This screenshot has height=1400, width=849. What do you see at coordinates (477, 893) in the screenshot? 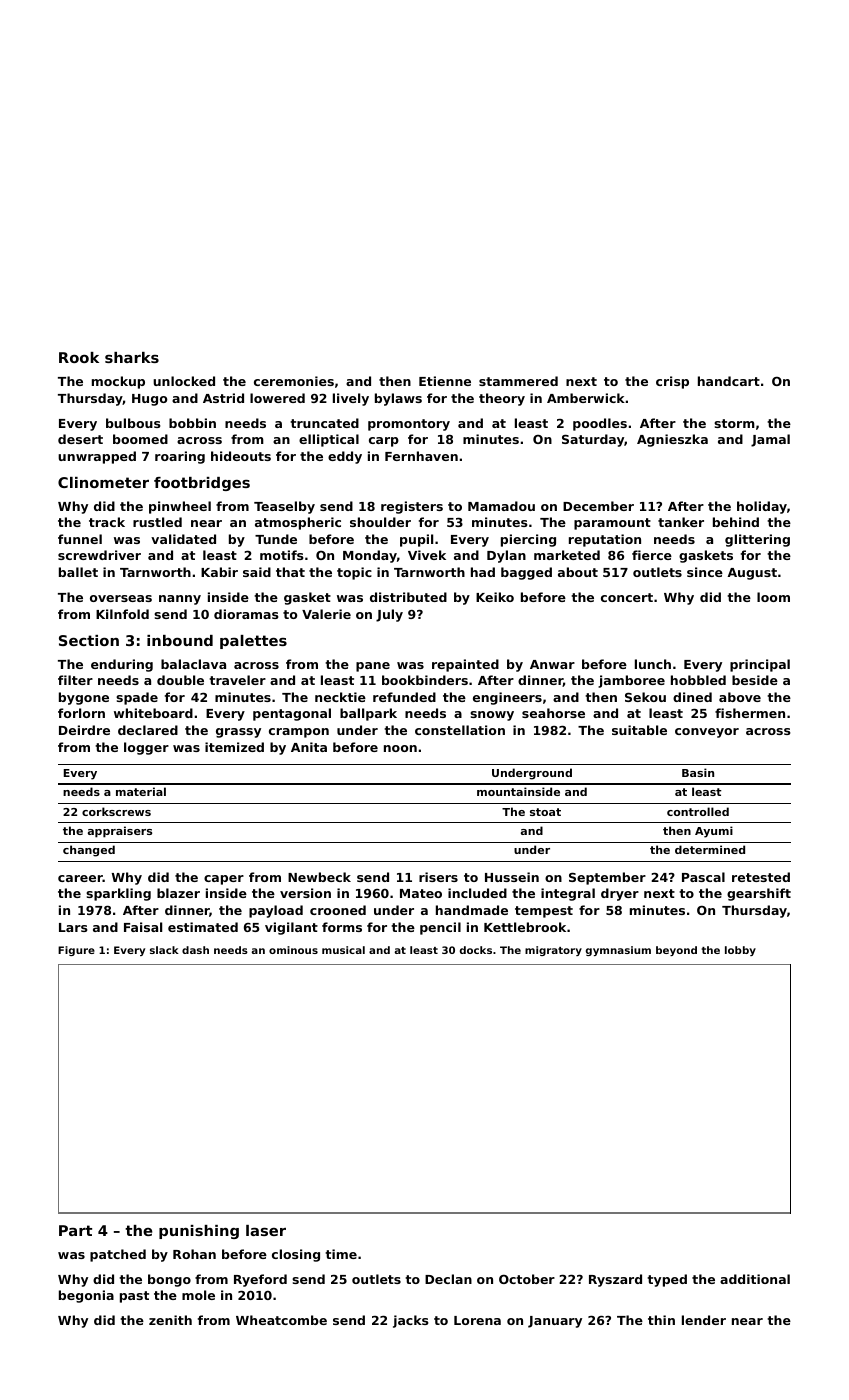
I see `included` at bounding box center [477, 893].
